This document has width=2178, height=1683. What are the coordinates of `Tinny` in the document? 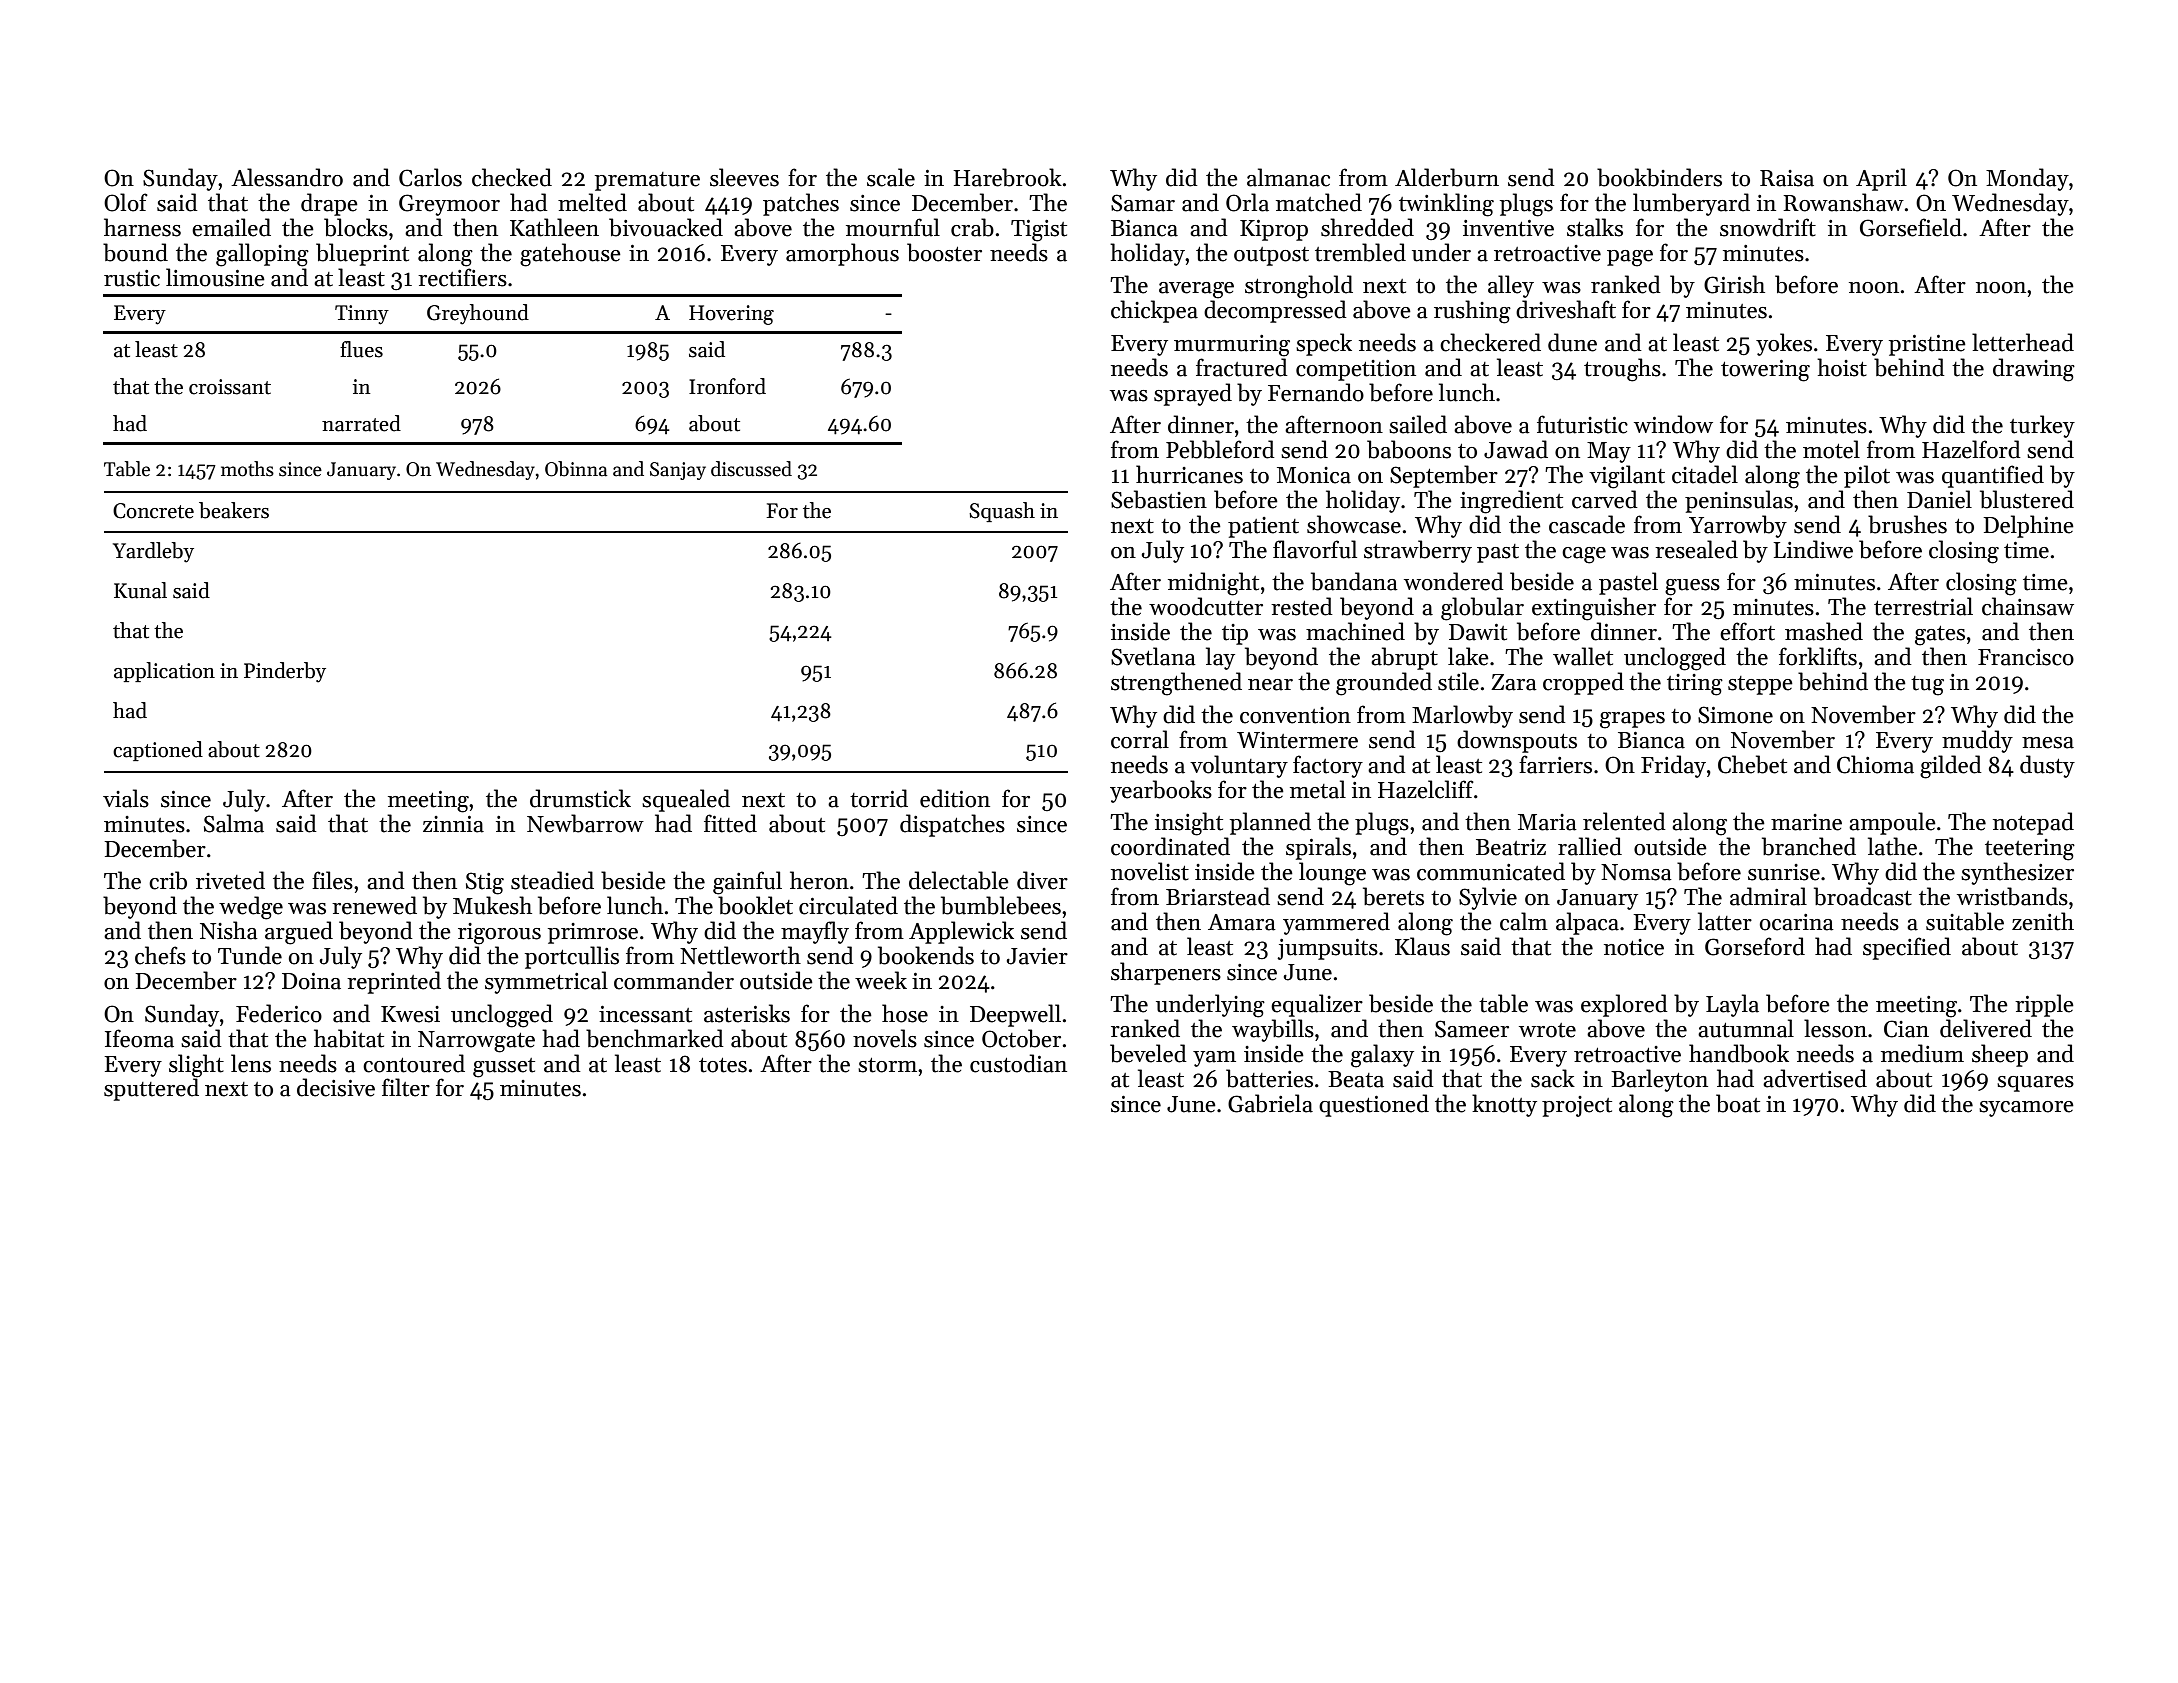 It's located at (362, 315).
